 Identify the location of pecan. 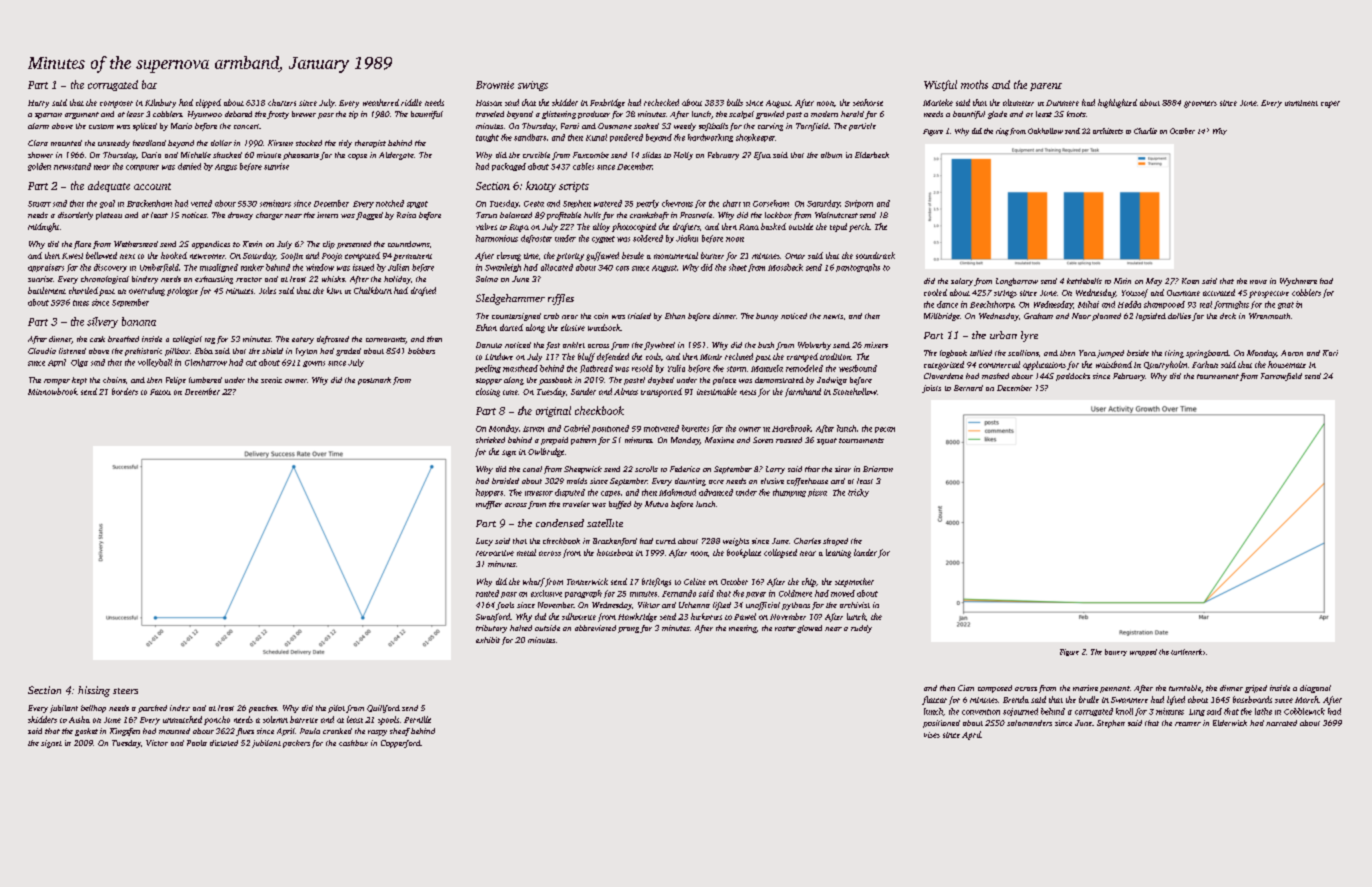
(885, 430).
